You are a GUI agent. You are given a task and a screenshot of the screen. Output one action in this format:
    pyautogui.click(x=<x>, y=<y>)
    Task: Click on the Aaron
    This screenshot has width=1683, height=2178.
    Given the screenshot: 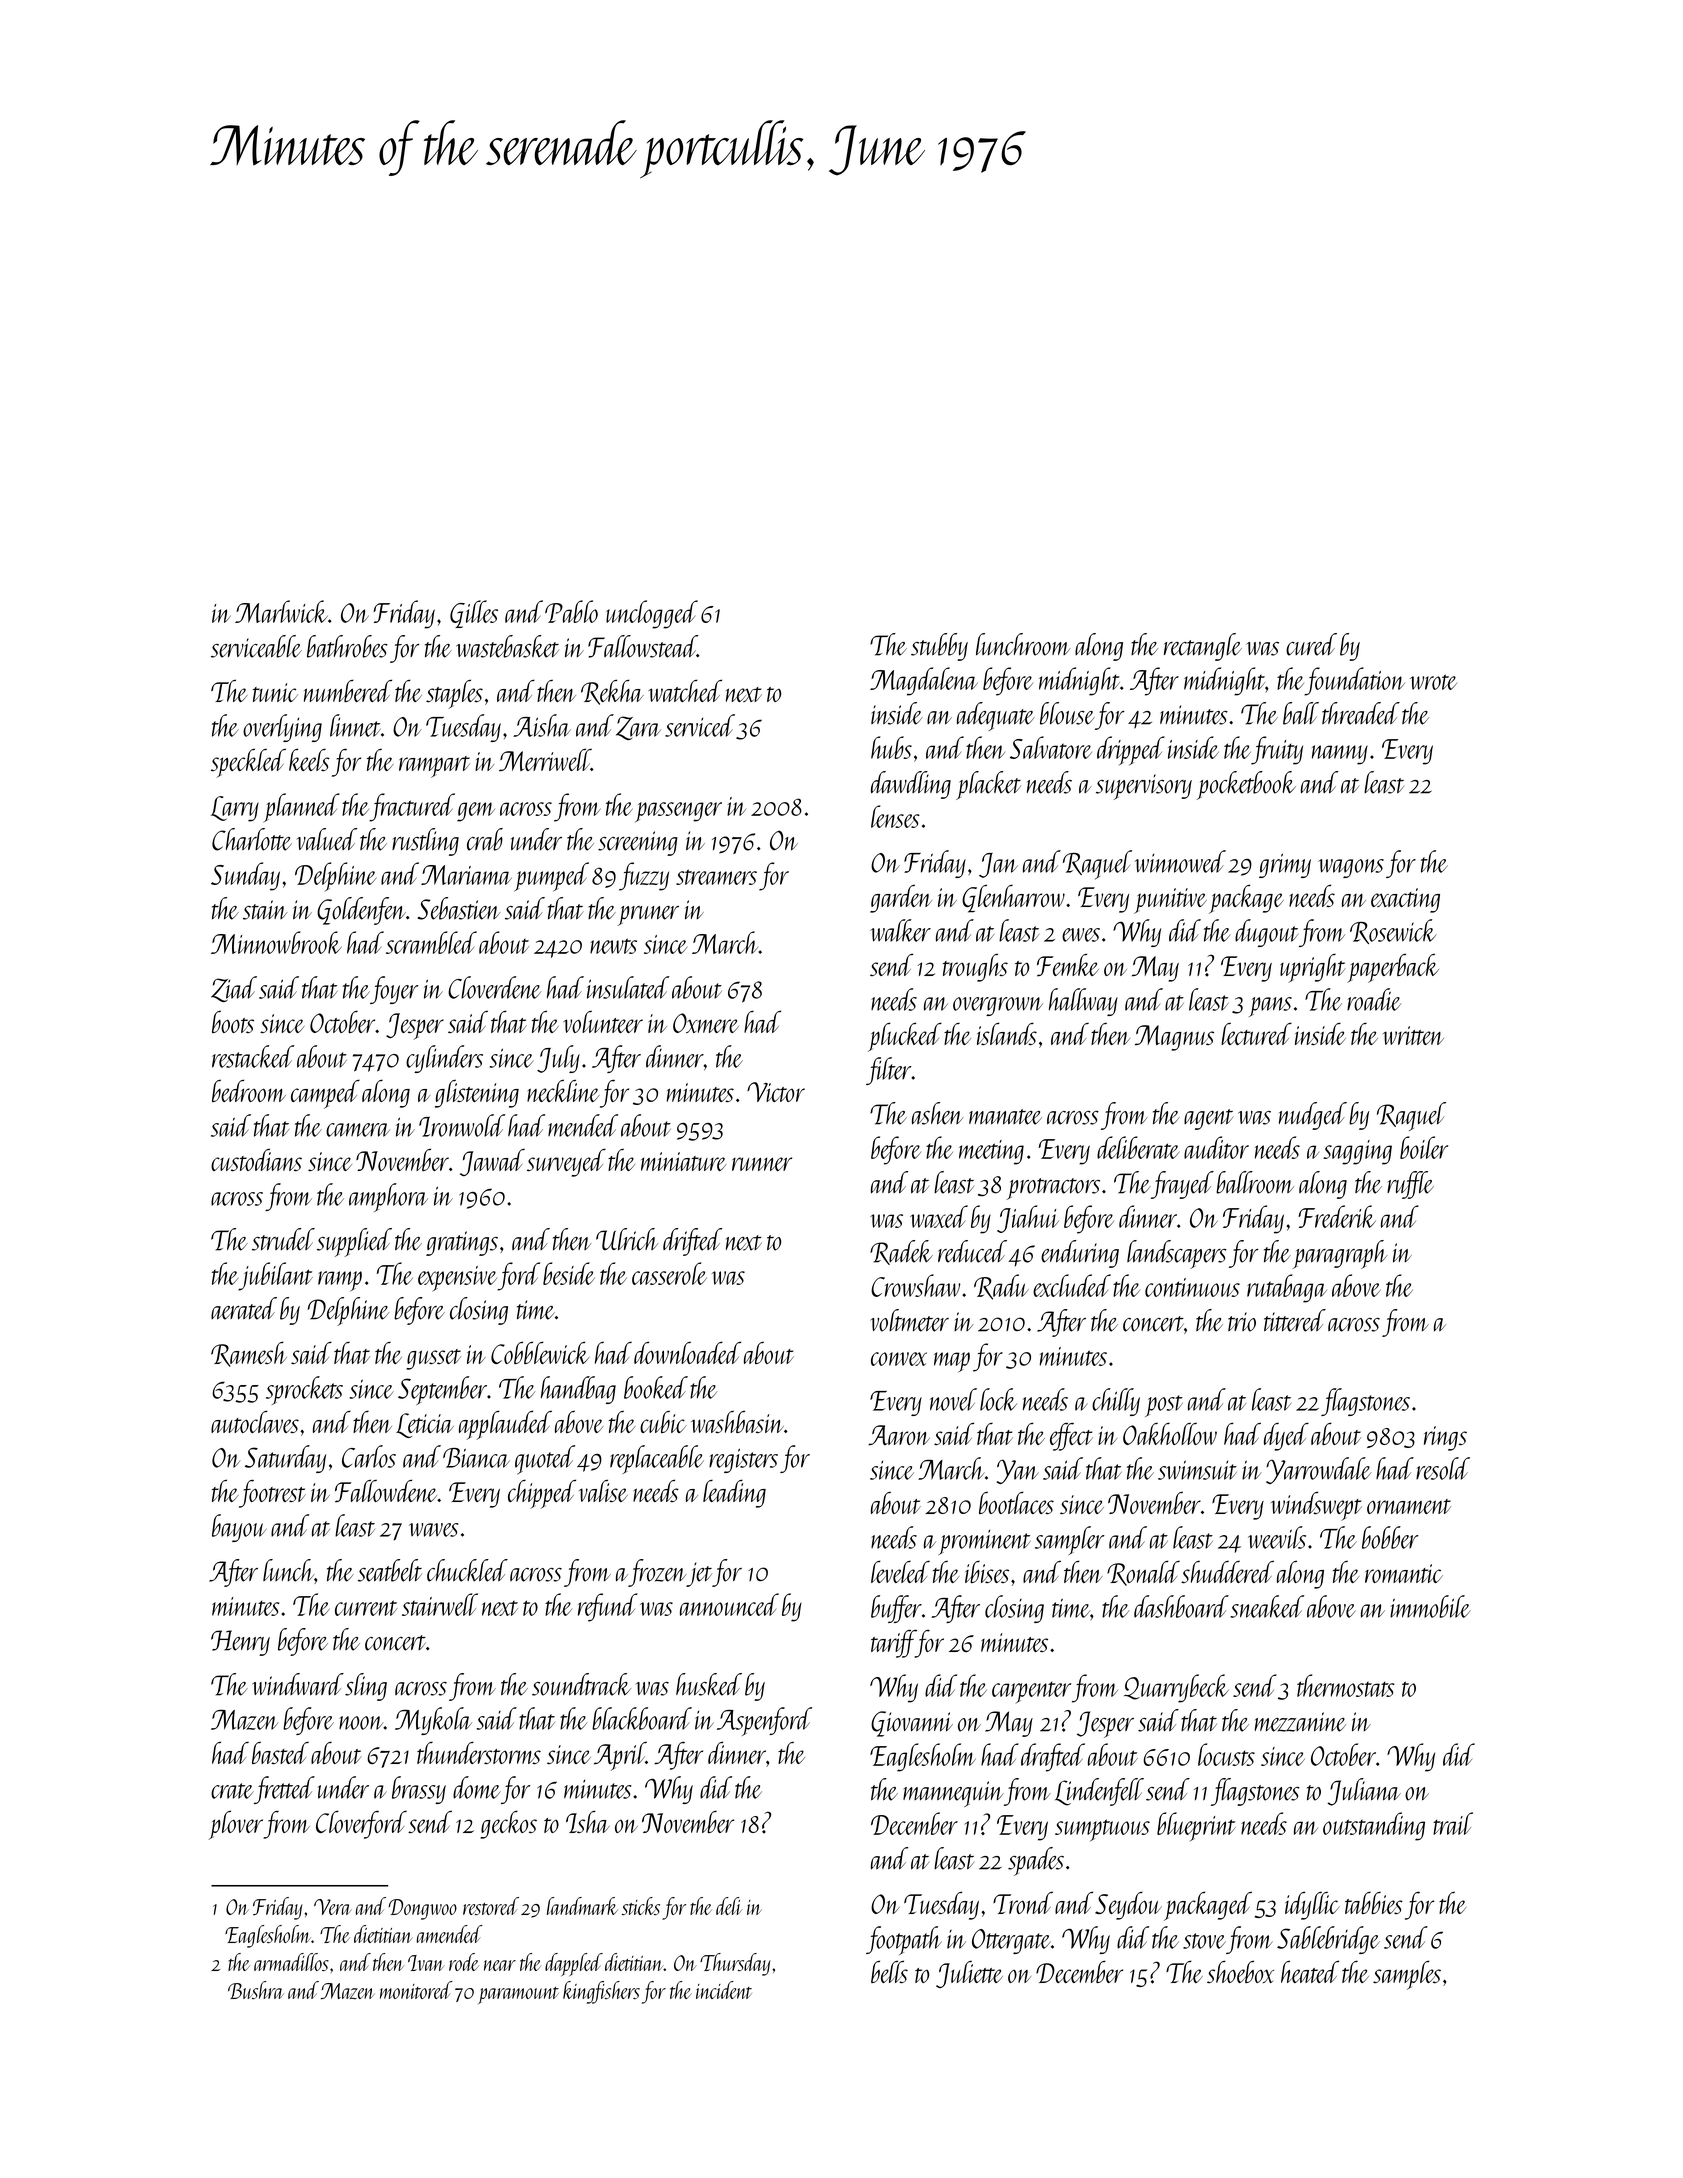 What is the action you would take?
    pyautogui.click(x=899, y=1435)
